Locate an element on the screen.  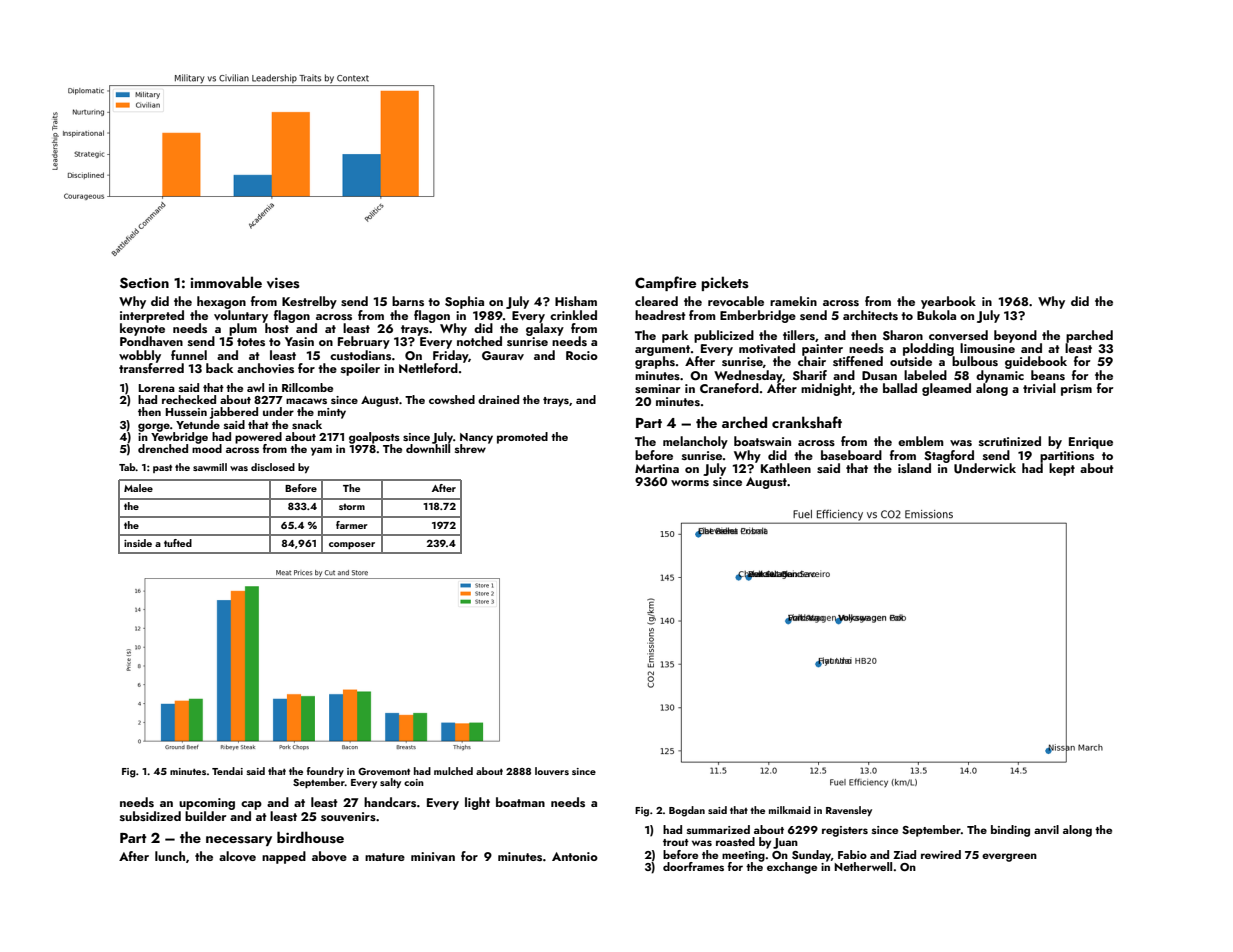
island is located at coordinates (914, 468).
